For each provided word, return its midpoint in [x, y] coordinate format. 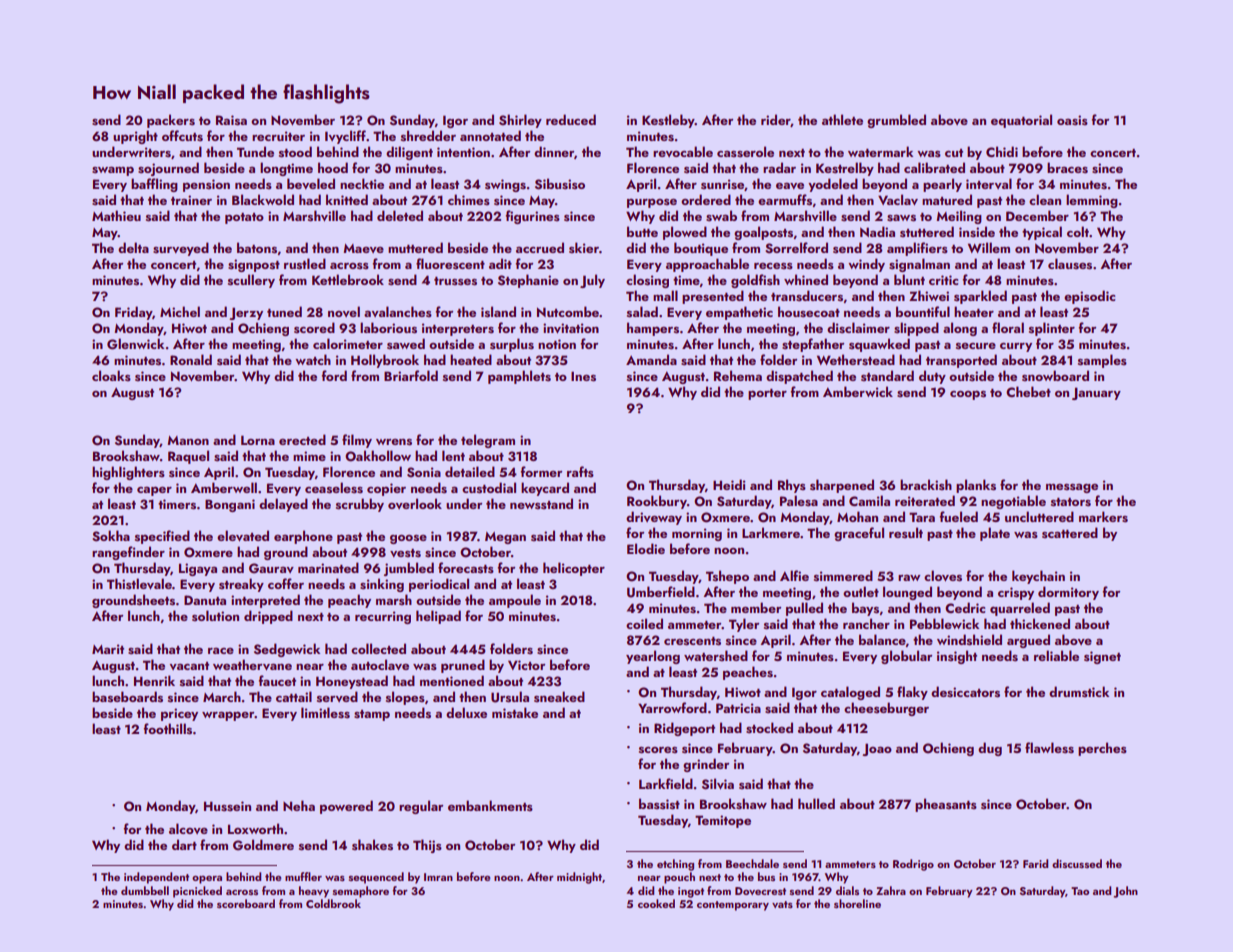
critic [943, 280]
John [1125, 892]
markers [1103, 517]
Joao [877, 749]
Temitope [723, 821]
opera [207, 879]
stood [295, 152]
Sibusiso [560, 184]
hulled [816, 803]
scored [314, 327]
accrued [540, 247]
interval [989, 183]
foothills [168, 729]
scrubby [360, 505]
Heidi [729, 484]
